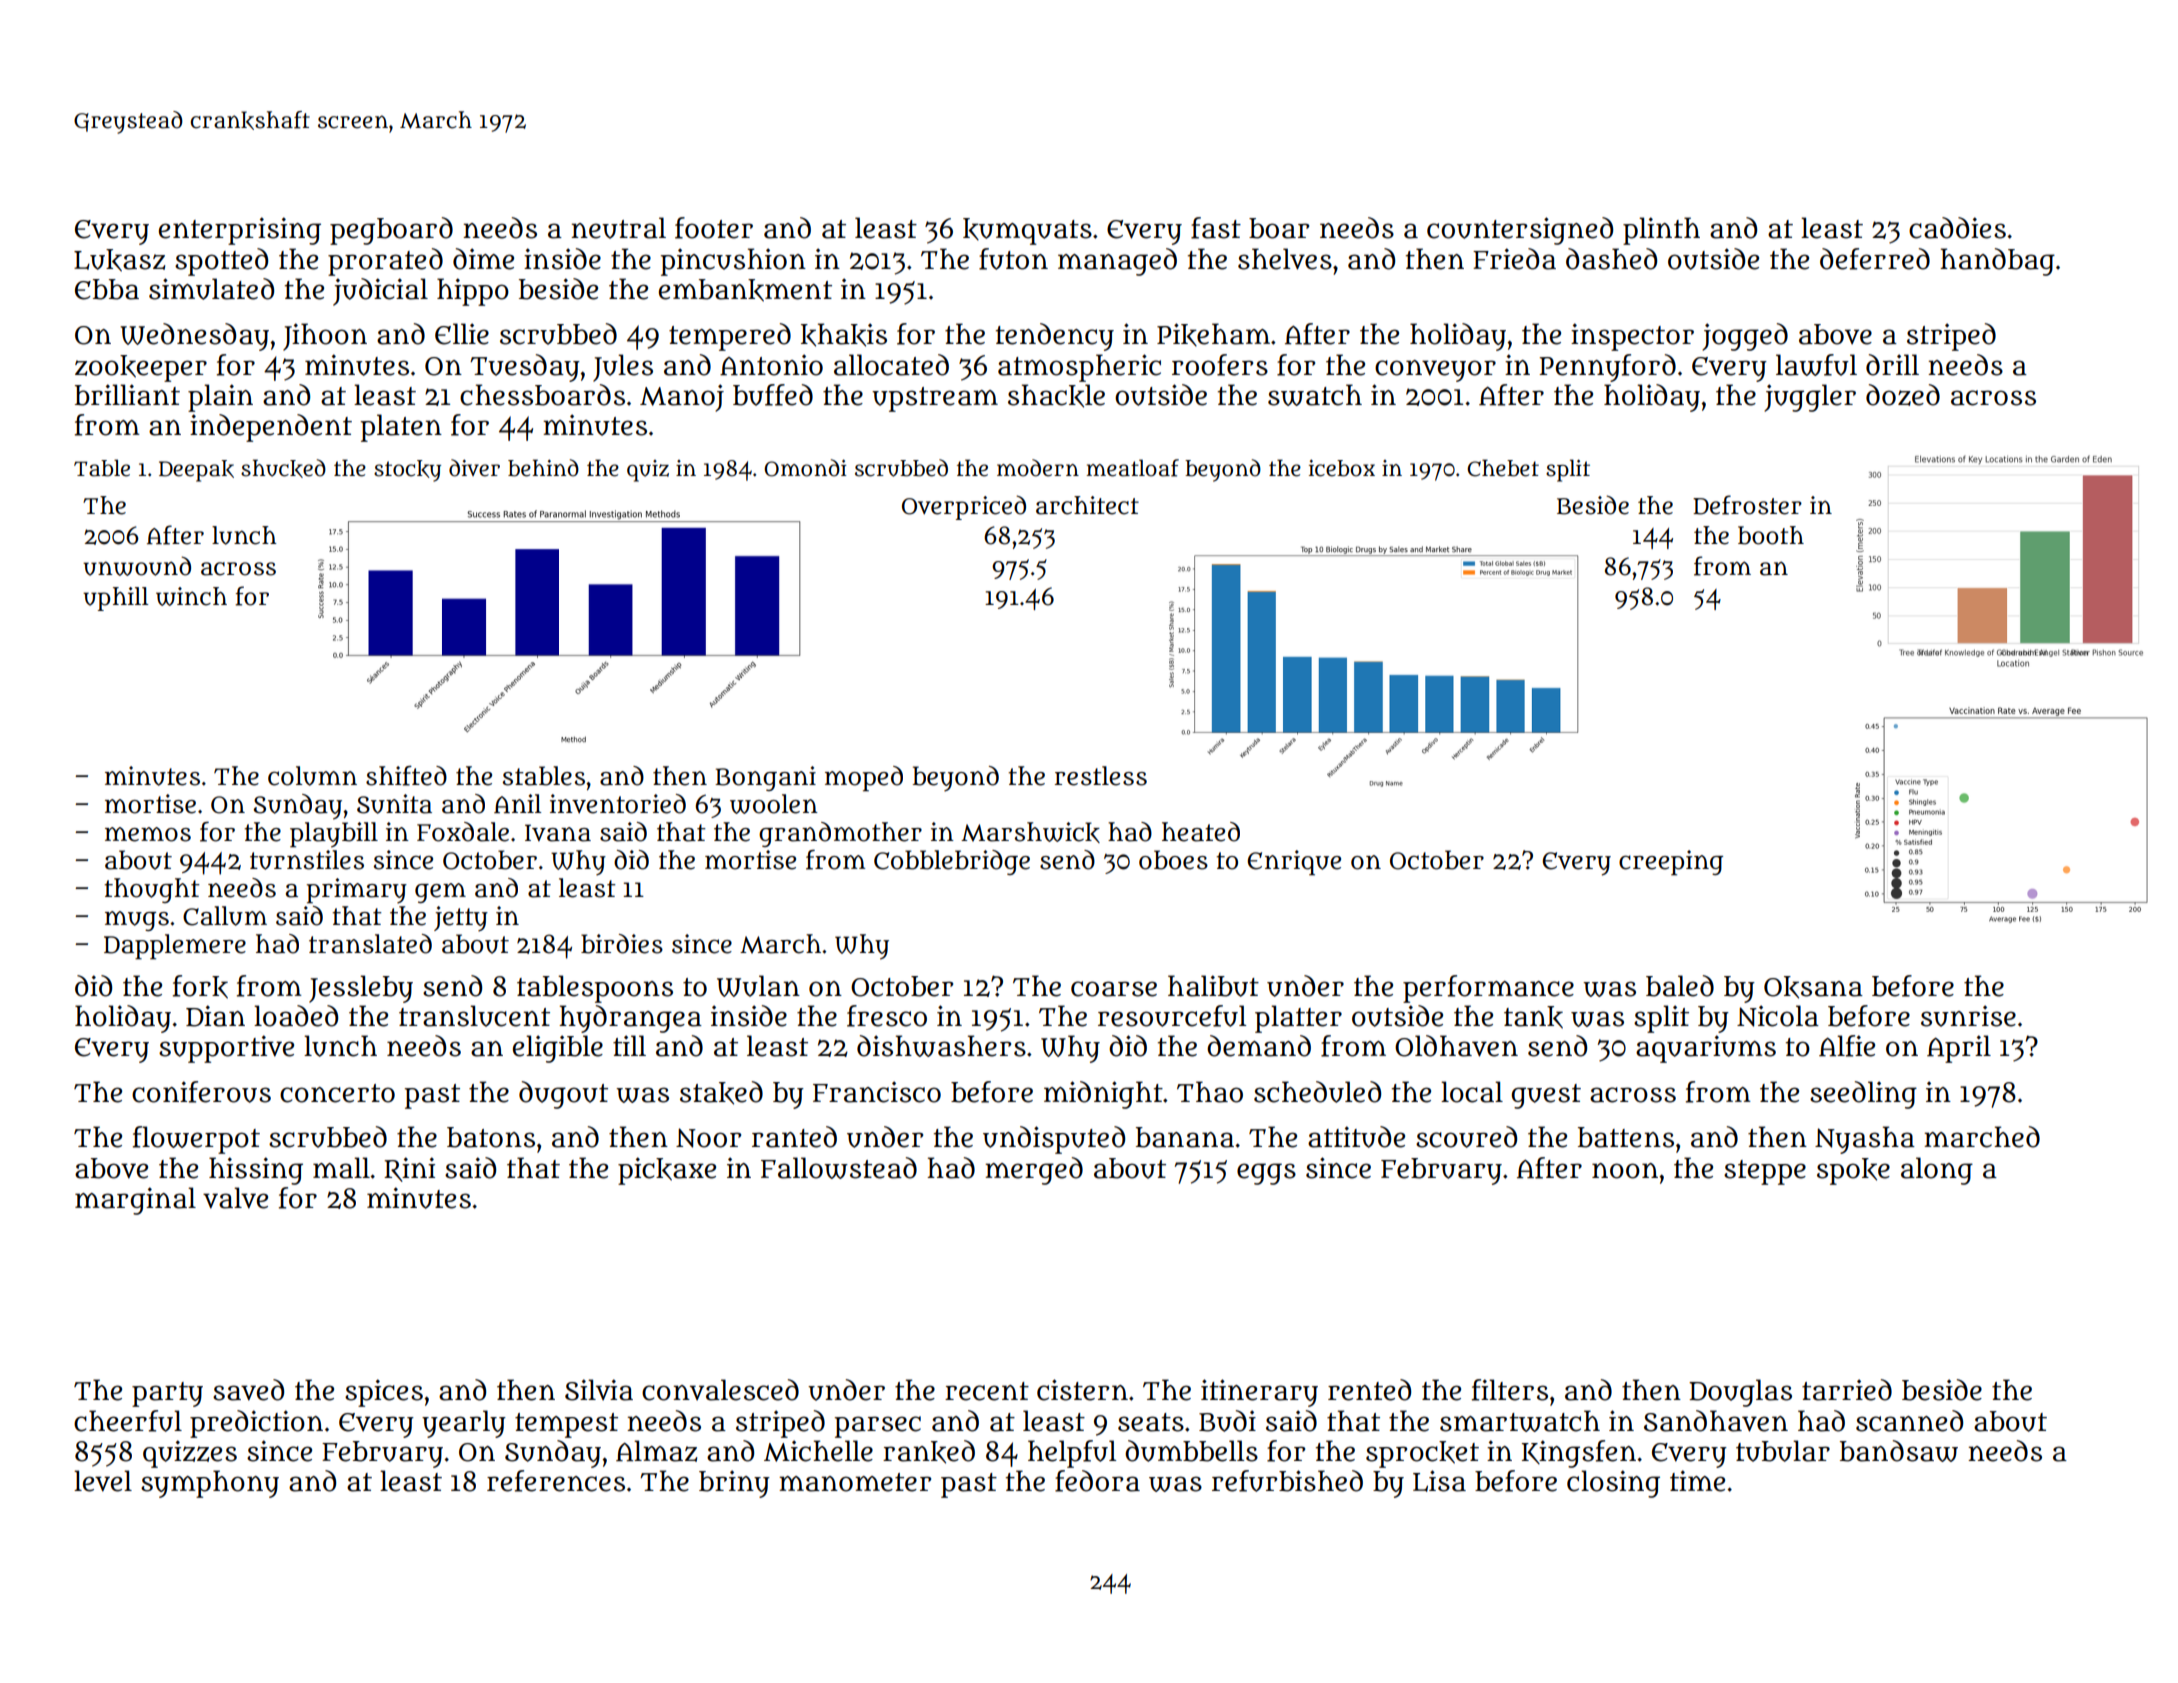 Image resolution: width=2178 pixels, height=1683 pixels. I want to click on plinth, so click(1661, 231).
